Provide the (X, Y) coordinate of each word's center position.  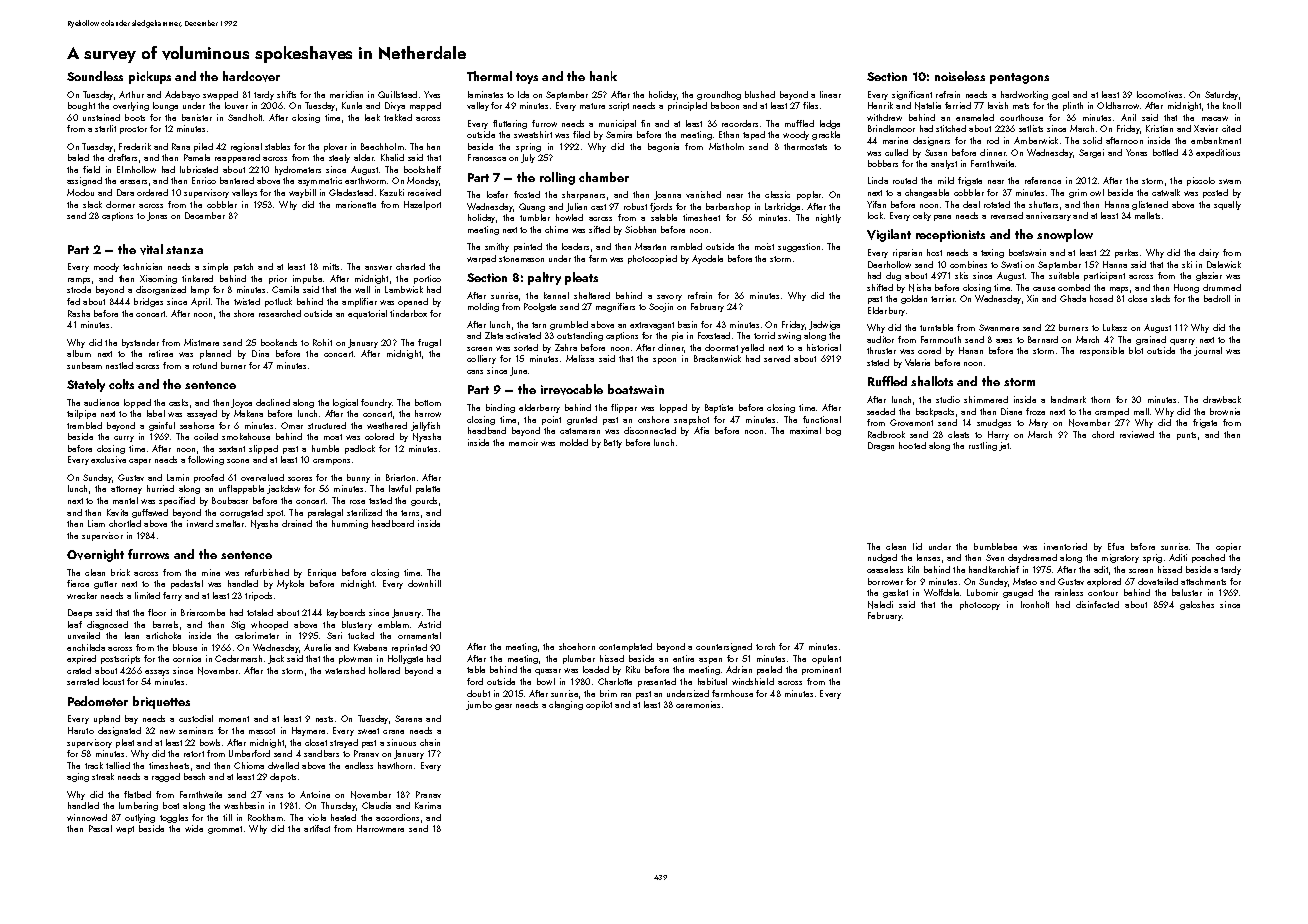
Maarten (650, 246)
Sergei (1091, 153)
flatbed (137, 794)
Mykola (290, 584)
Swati (1011, 264)
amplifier (359, 302)
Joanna (667, 195)
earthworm (365, 180)
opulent (826, 659)
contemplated (625, 647)
